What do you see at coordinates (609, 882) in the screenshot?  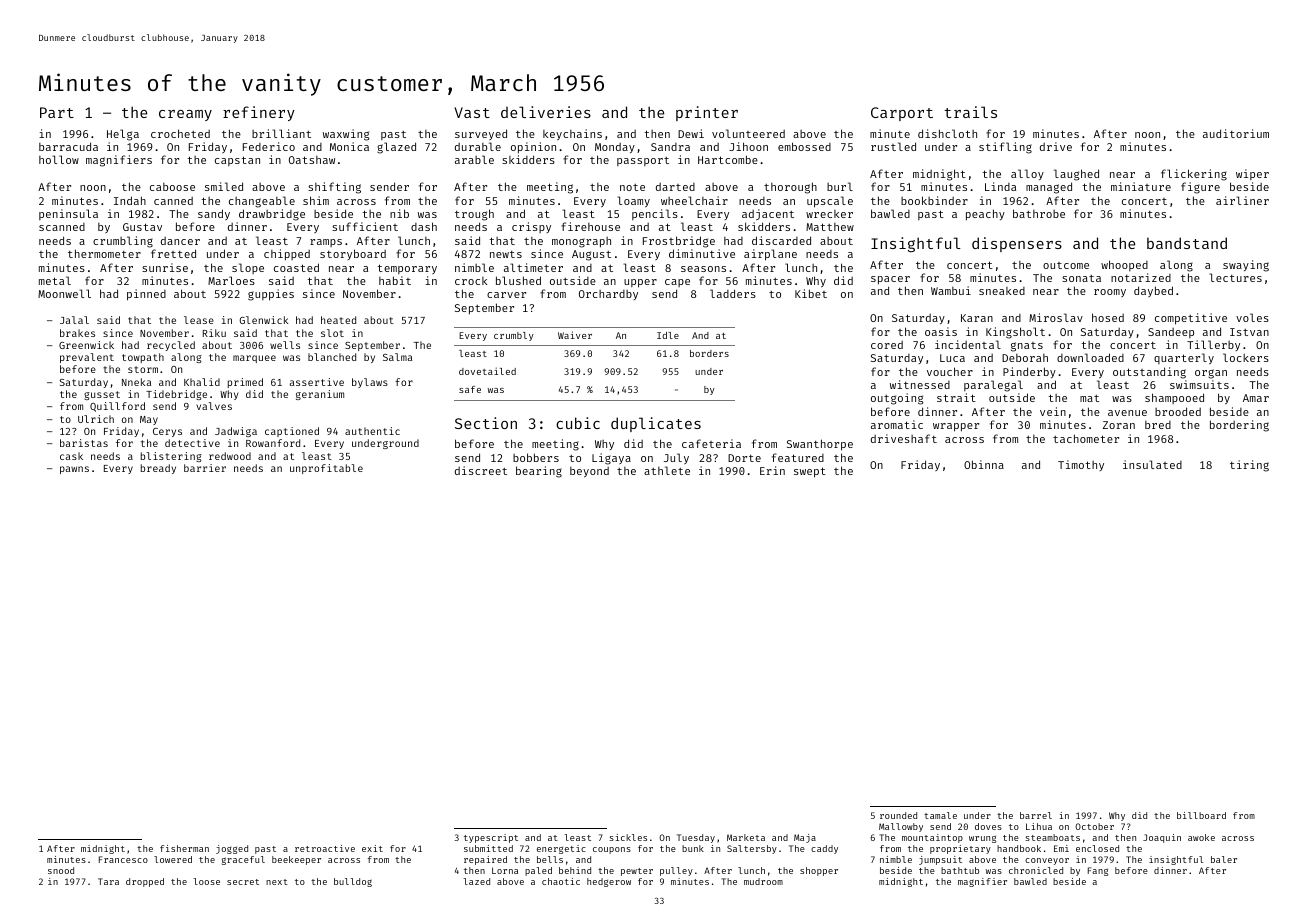 I see `hedgerow` at bounding box center [609, 882].
